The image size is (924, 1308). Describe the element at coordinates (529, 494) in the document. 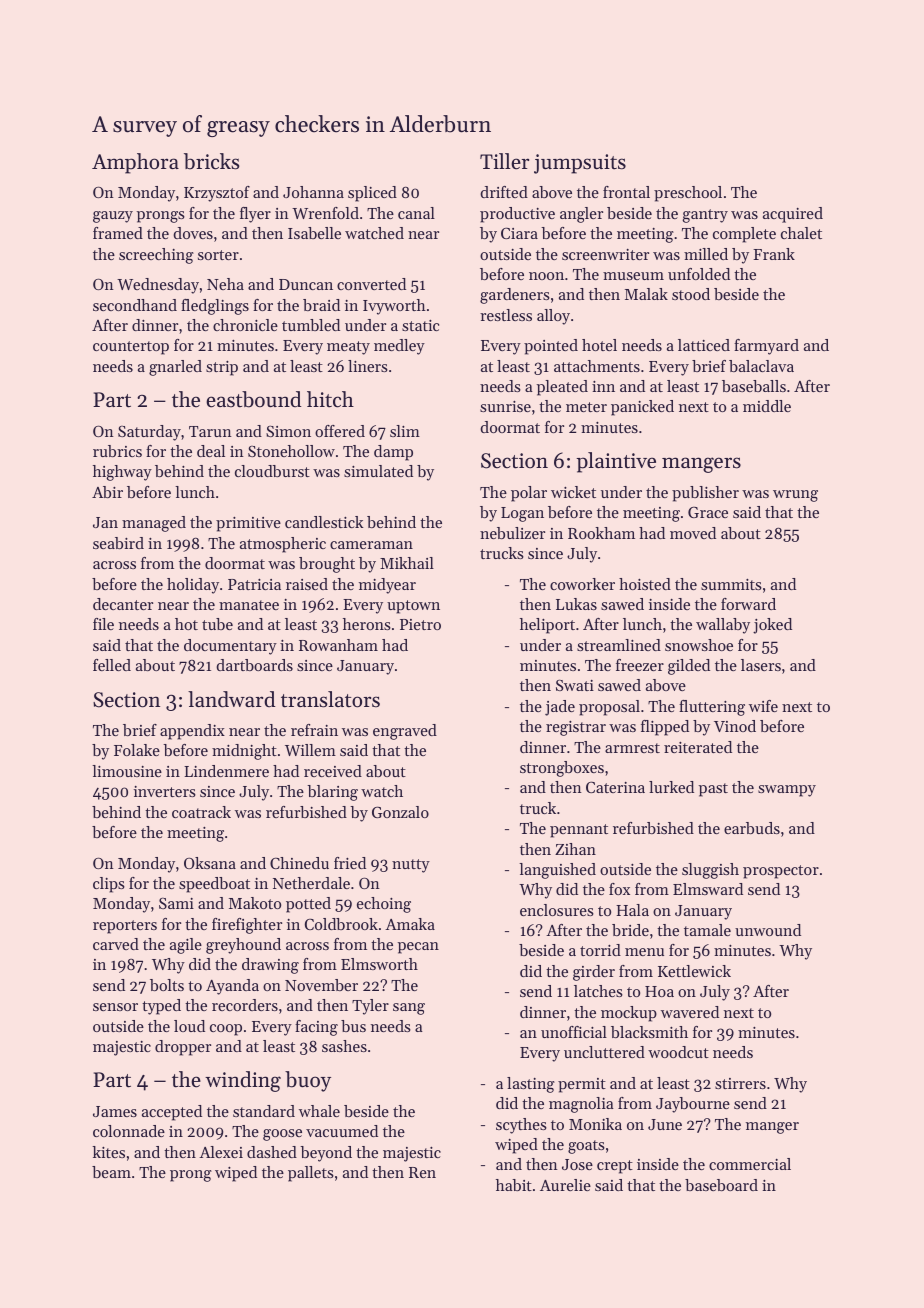

I see `polar` at that location.
